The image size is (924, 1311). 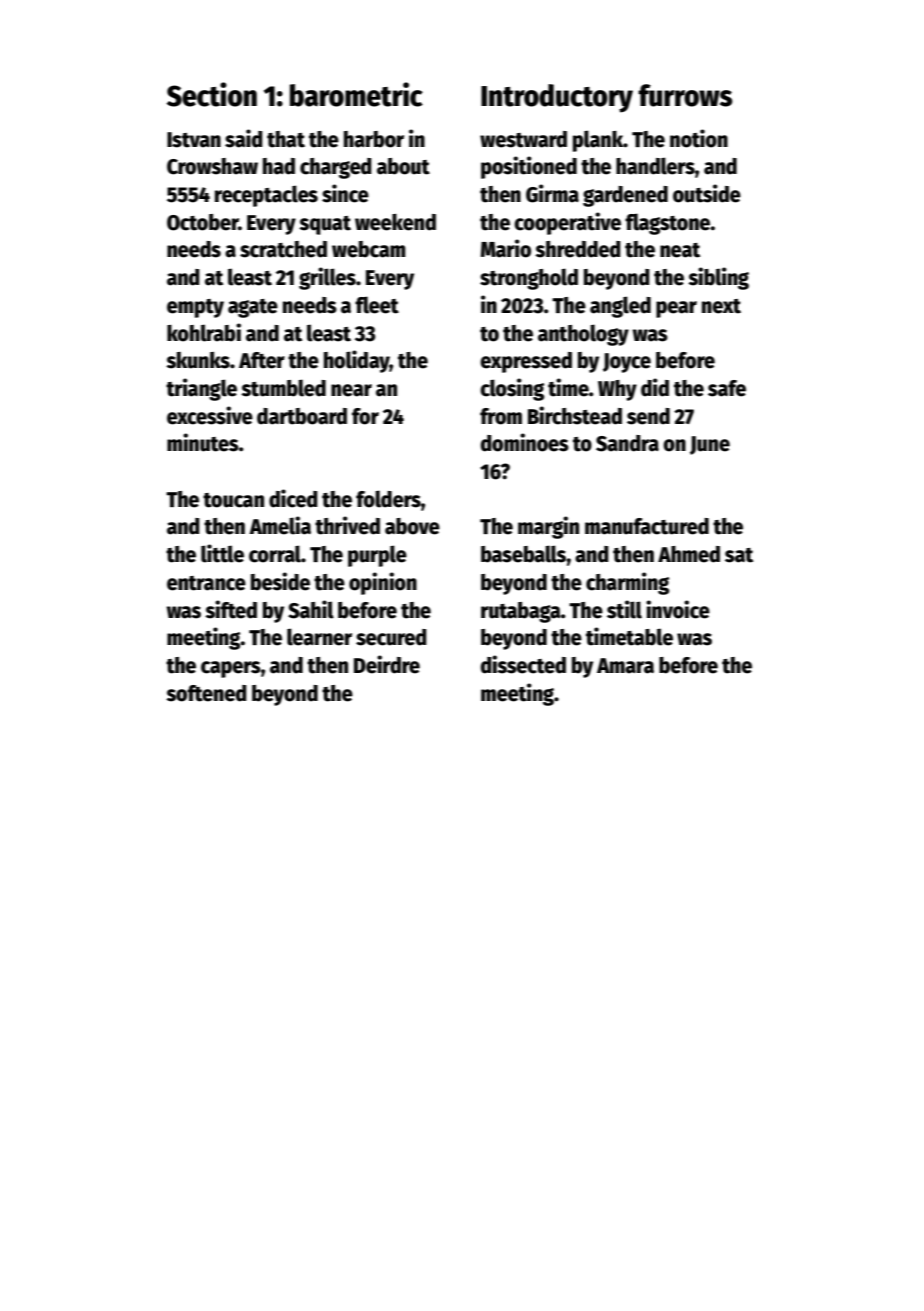 I want to click on rutabaga, so click(x=521, y=612).
